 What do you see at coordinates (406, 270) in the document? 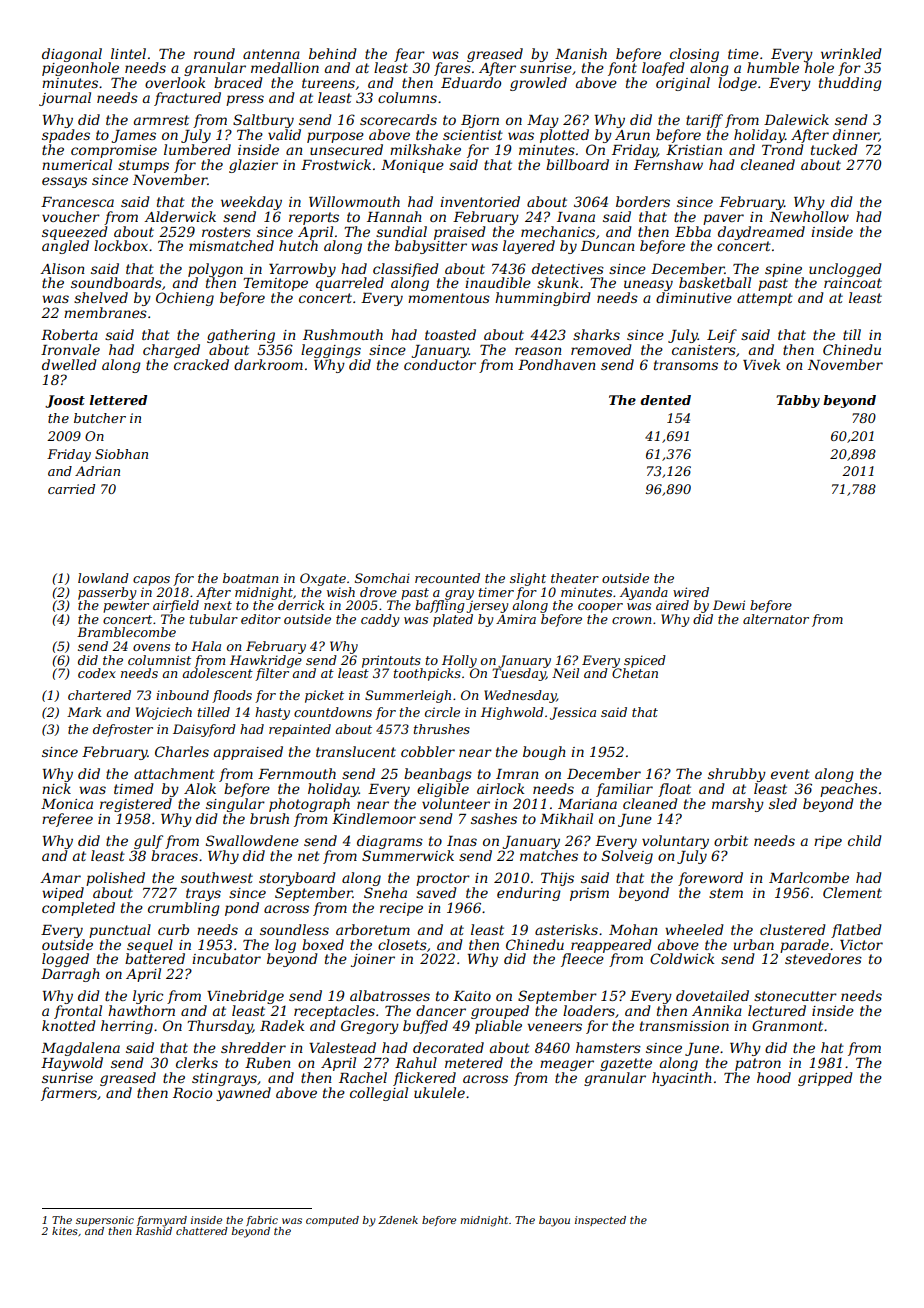
I see `classified` at bounding box center [406, 270].
